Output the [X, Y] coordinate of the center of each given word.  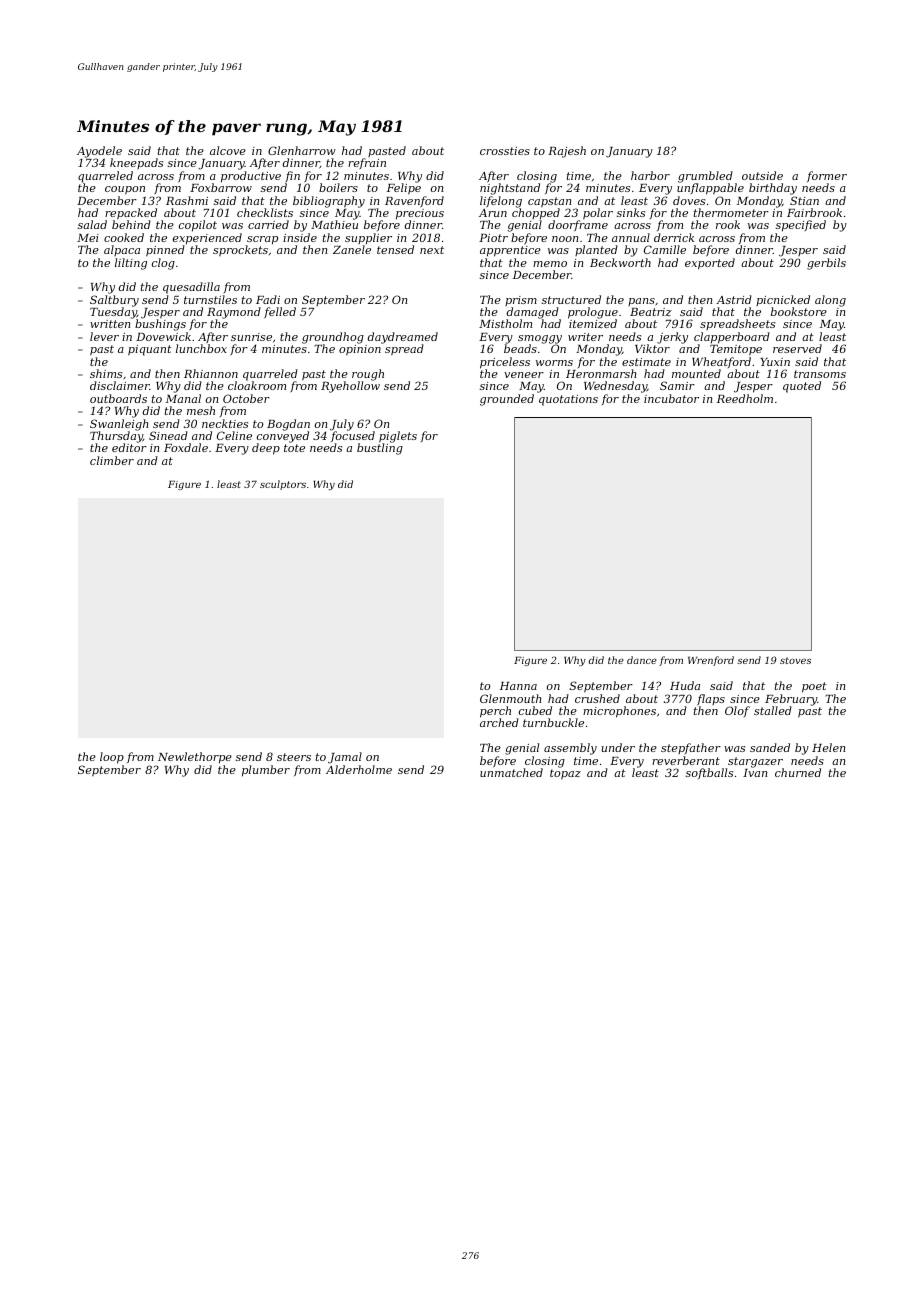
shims [106, 373]
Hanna [518, 686]
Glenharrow [302, 150]
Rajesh [567, 152]
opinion [360, 350]
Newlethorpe [195, 758]
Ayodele [99, 152]
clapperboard [732, 338]
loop [112, 758]
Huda [685, 685]
